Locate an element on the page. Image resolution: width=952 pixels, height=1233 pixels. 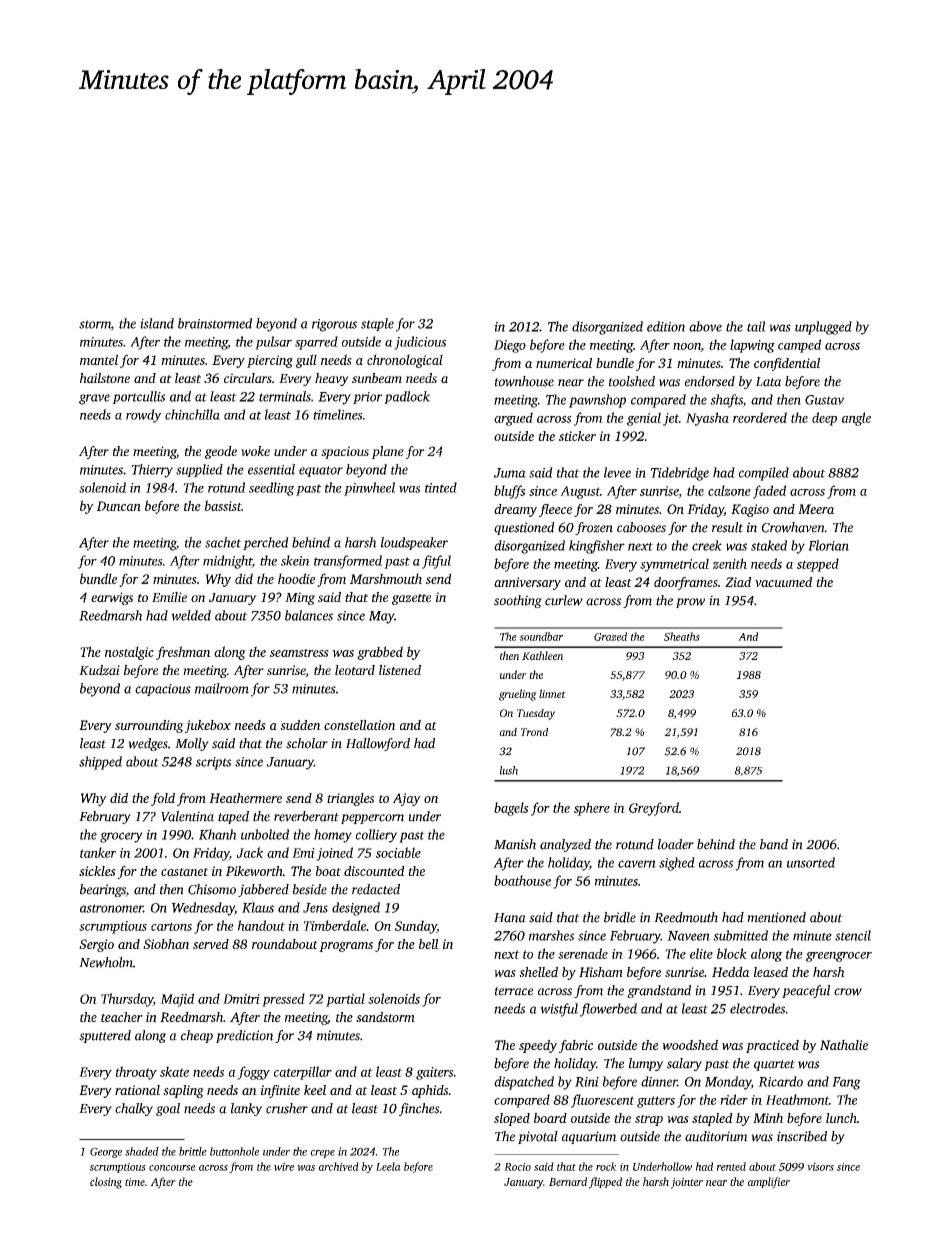
fabric is located at coordinates (576, 1046).
